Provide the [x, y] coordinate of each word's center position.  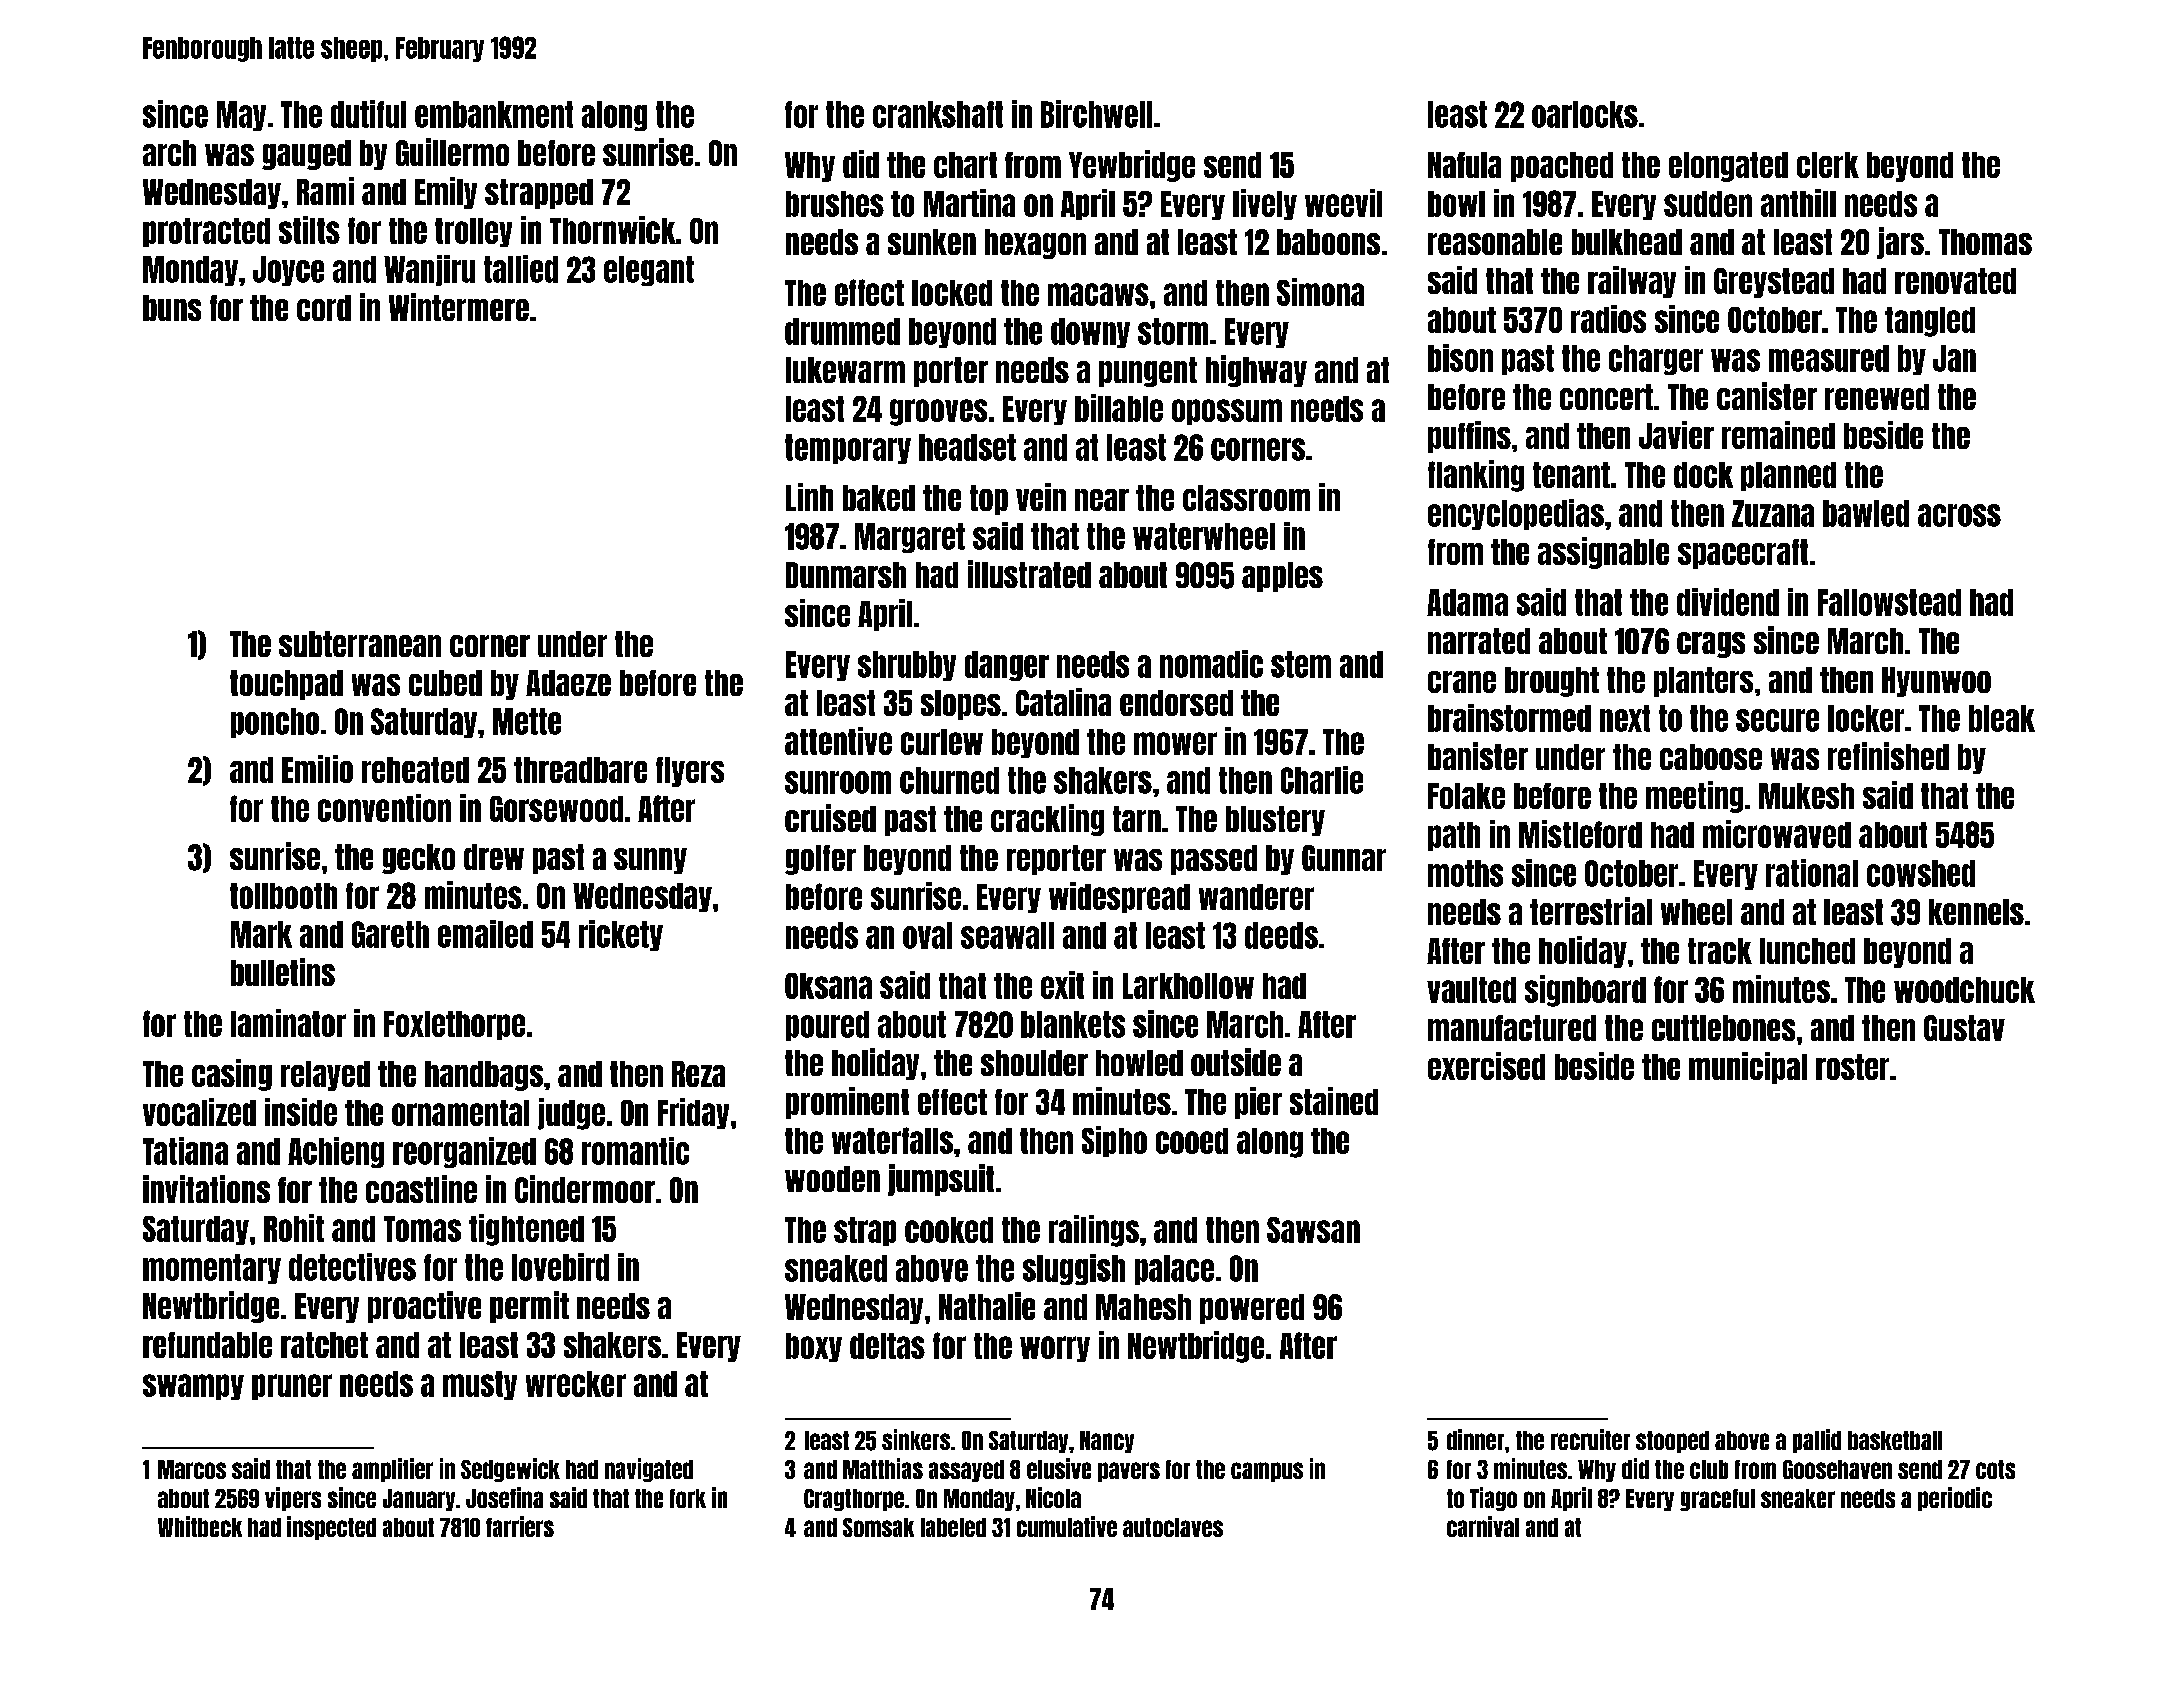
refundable [207, 1345]
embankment [494, 114]
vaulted [1471, 990]
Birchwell [1096, 114]
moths [1465, 873]
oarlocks [1585, 114]
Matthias [883, 1468]
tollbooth [283, 896]
